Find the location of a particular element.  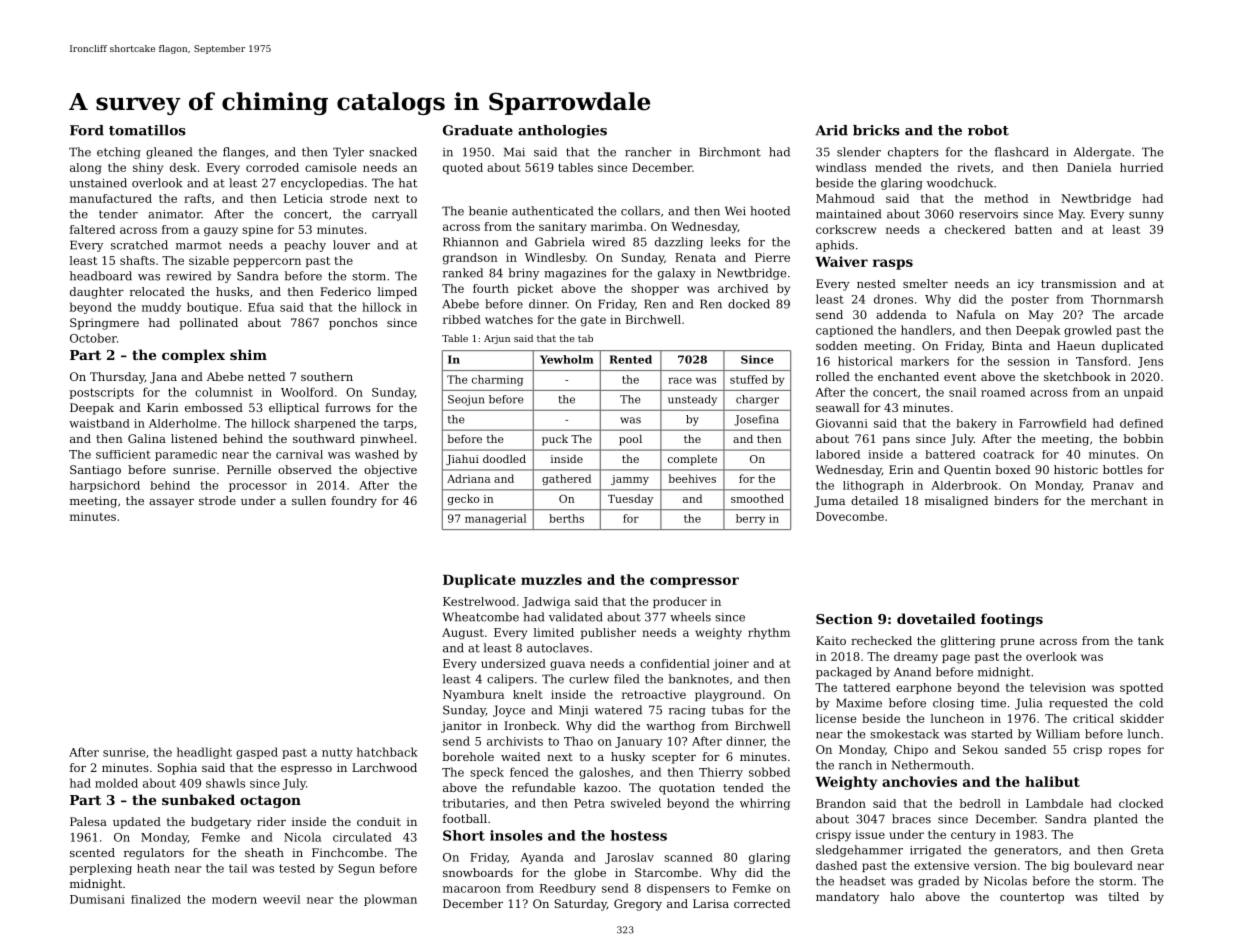

insoles is located at coordinates (516, 835).
